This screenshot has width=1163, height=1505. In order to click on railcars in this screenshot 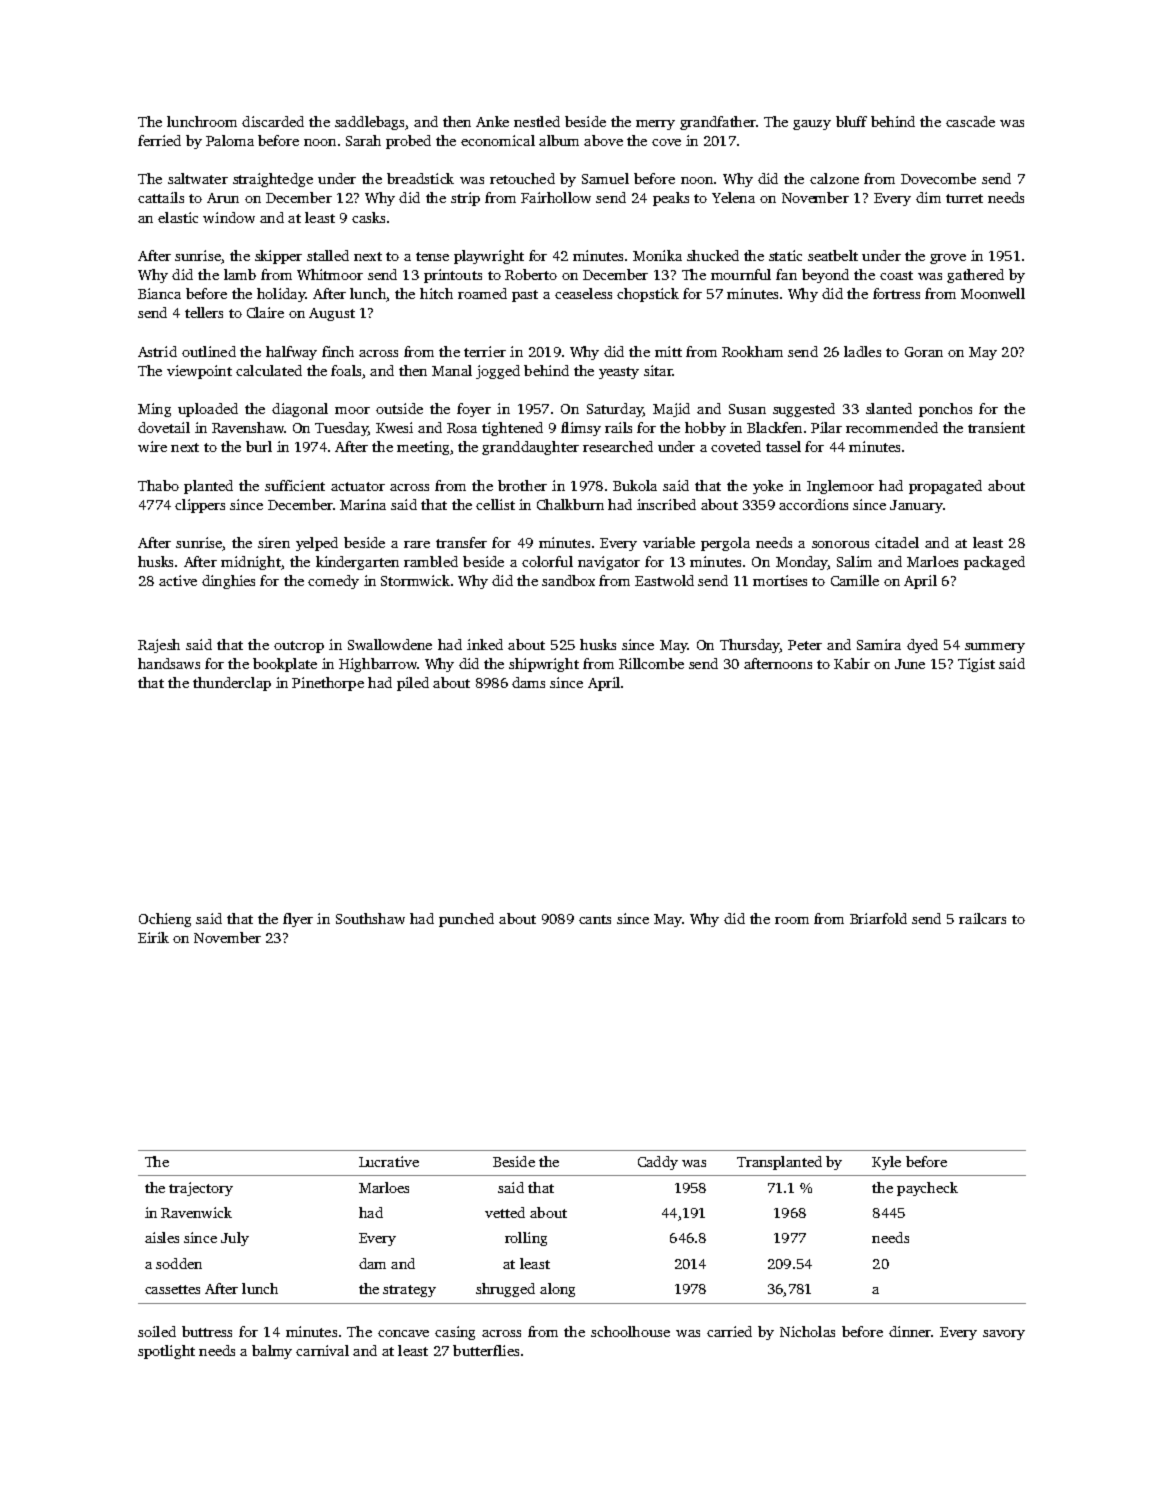, I will do `click(982, 918)`.
